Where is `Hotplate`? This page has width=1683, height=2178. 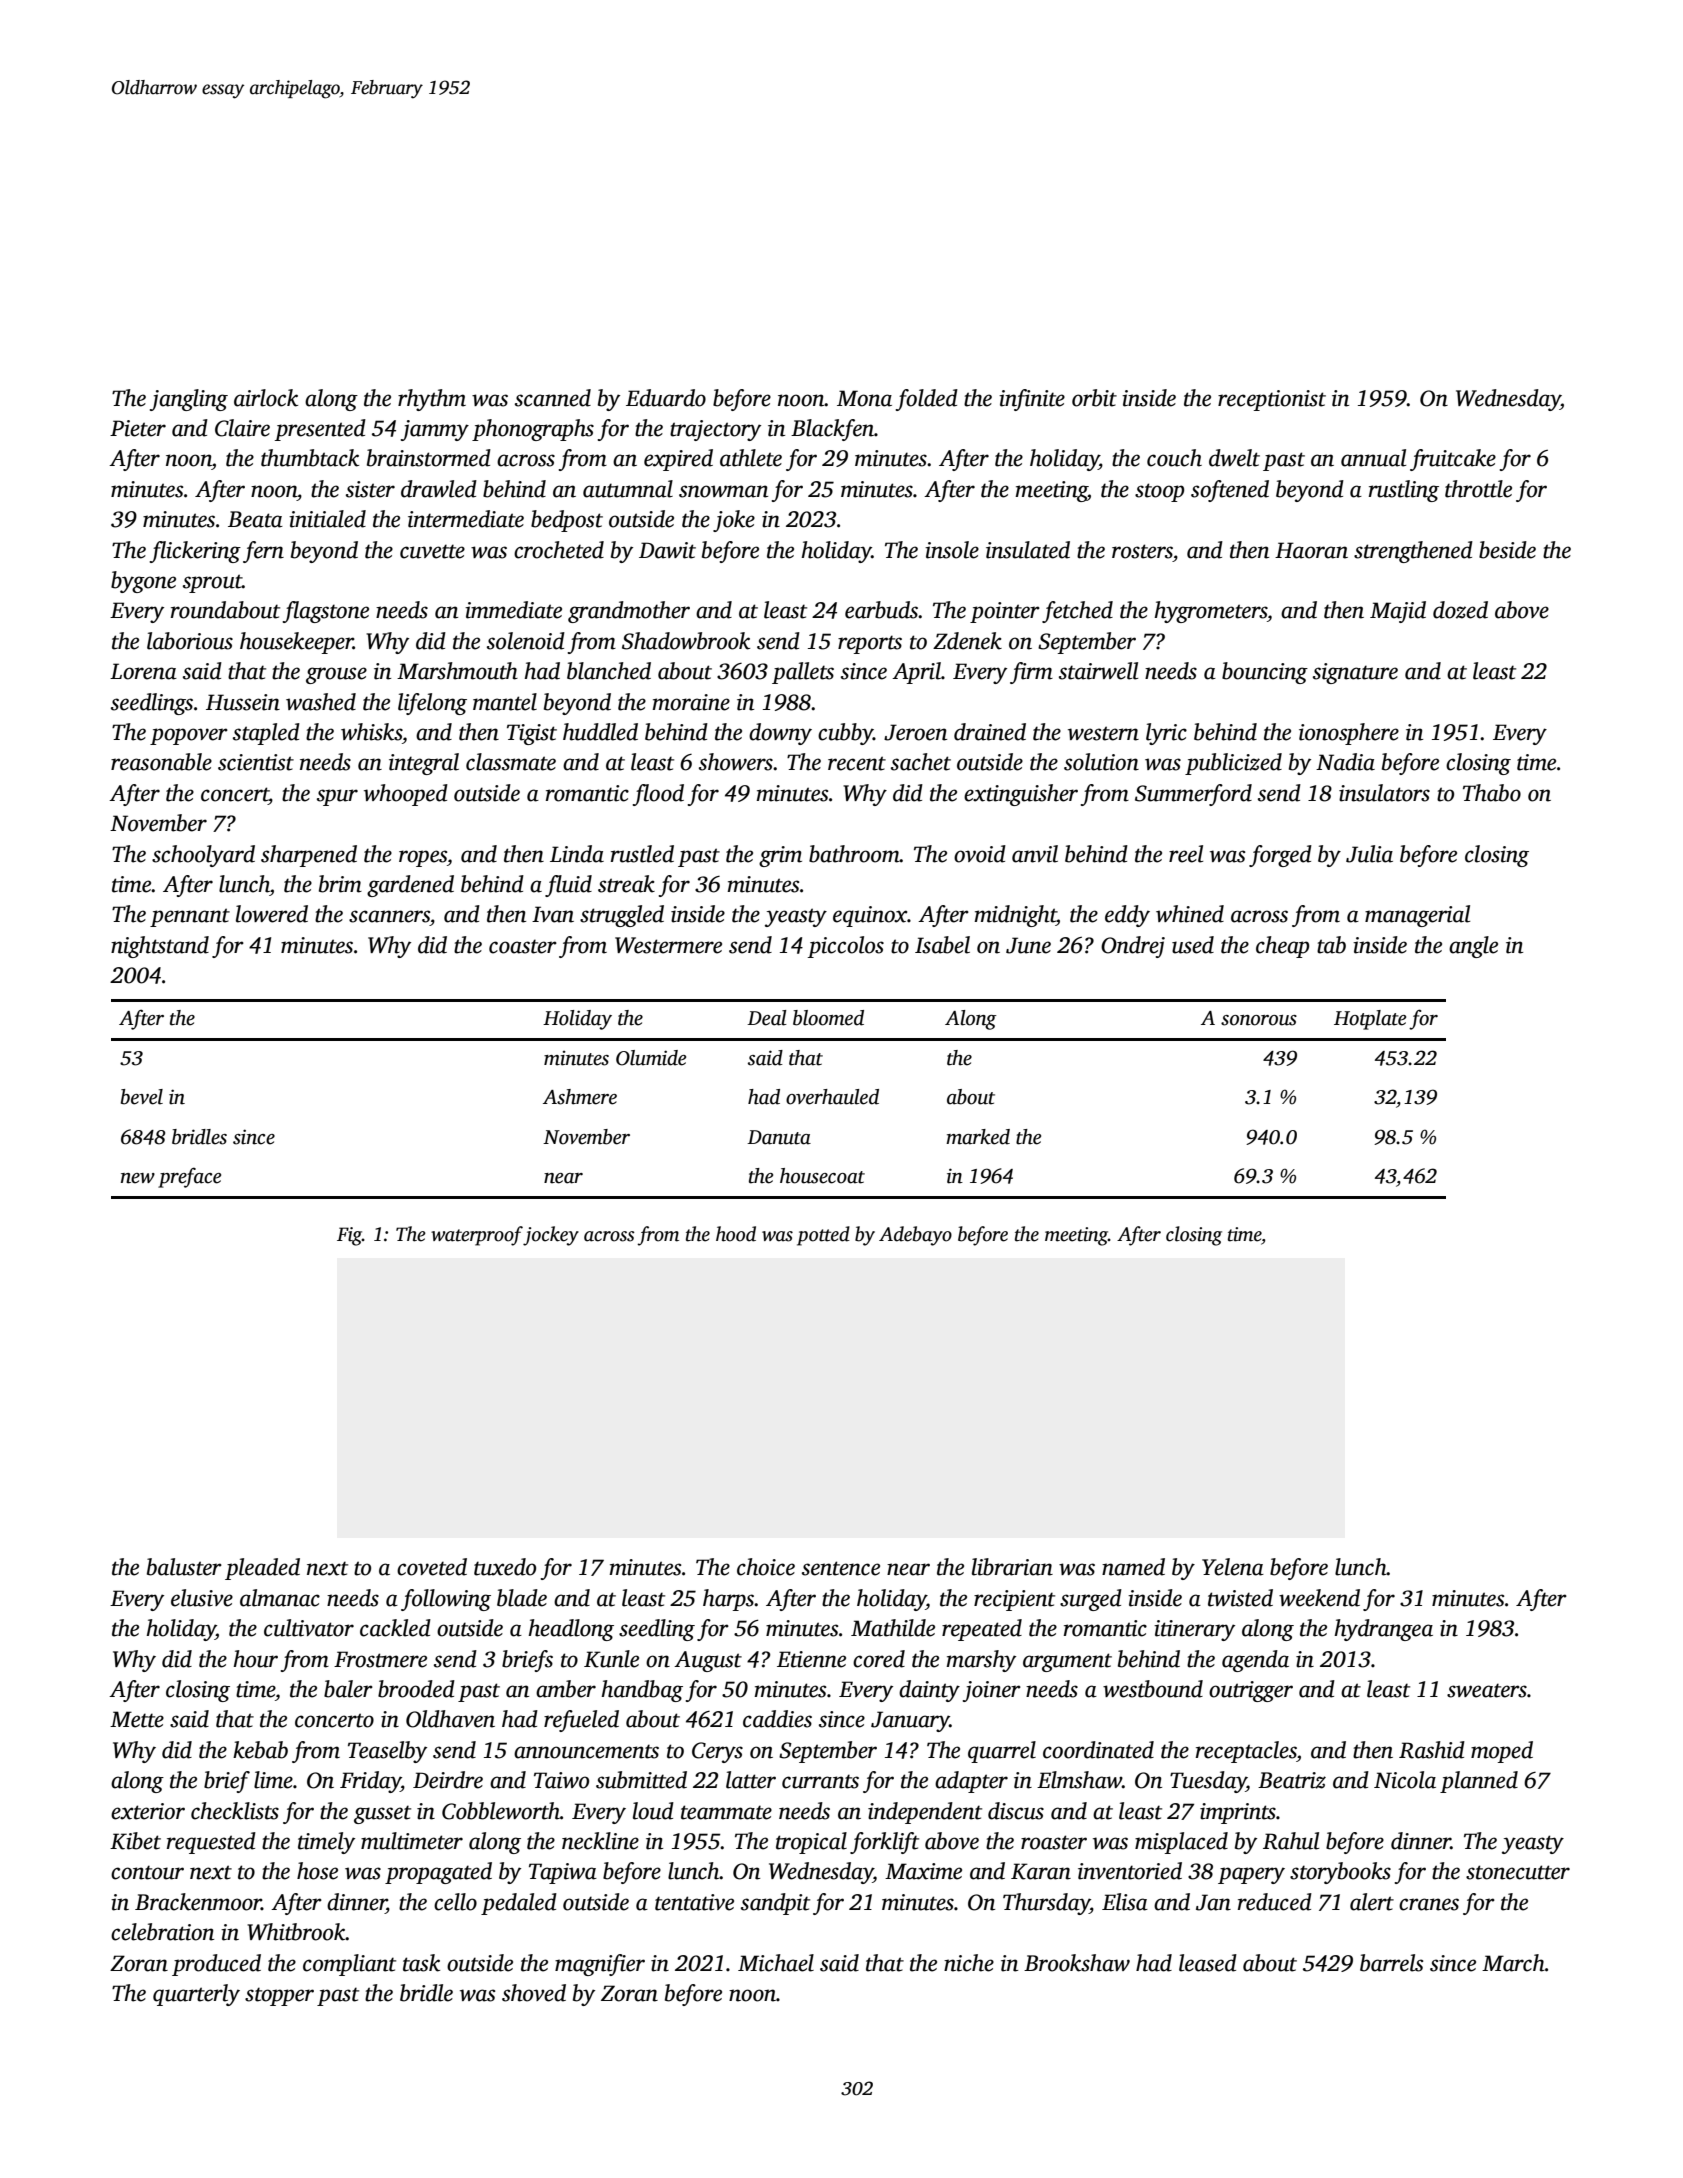
Hotplate is located at coordinates (1370, 1020).
